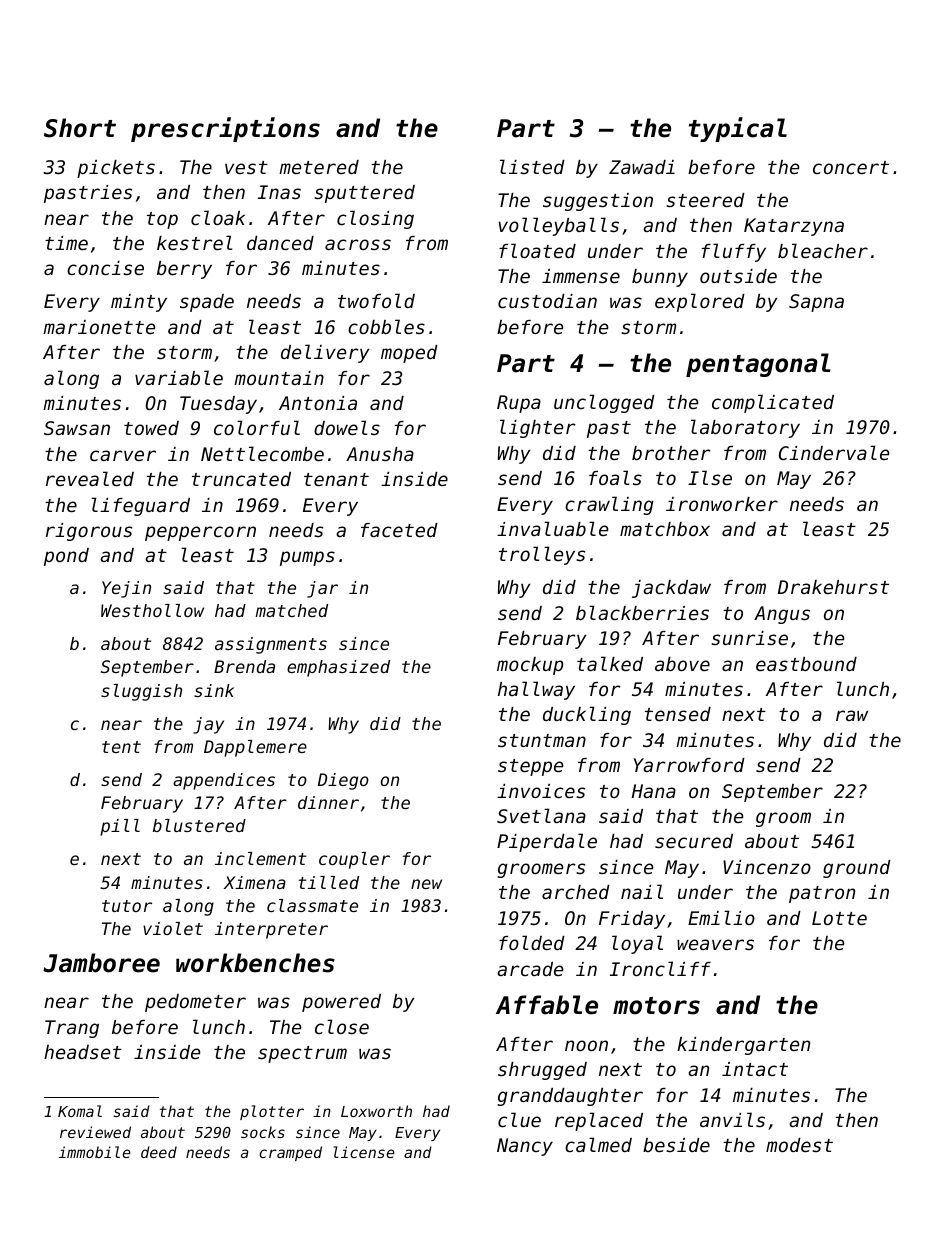 Image resolution: width=952 pixels, height=1233 pixels. Describe the element at coordinates (519, 404) in the screenshot. I see `Rupa` at that location.
